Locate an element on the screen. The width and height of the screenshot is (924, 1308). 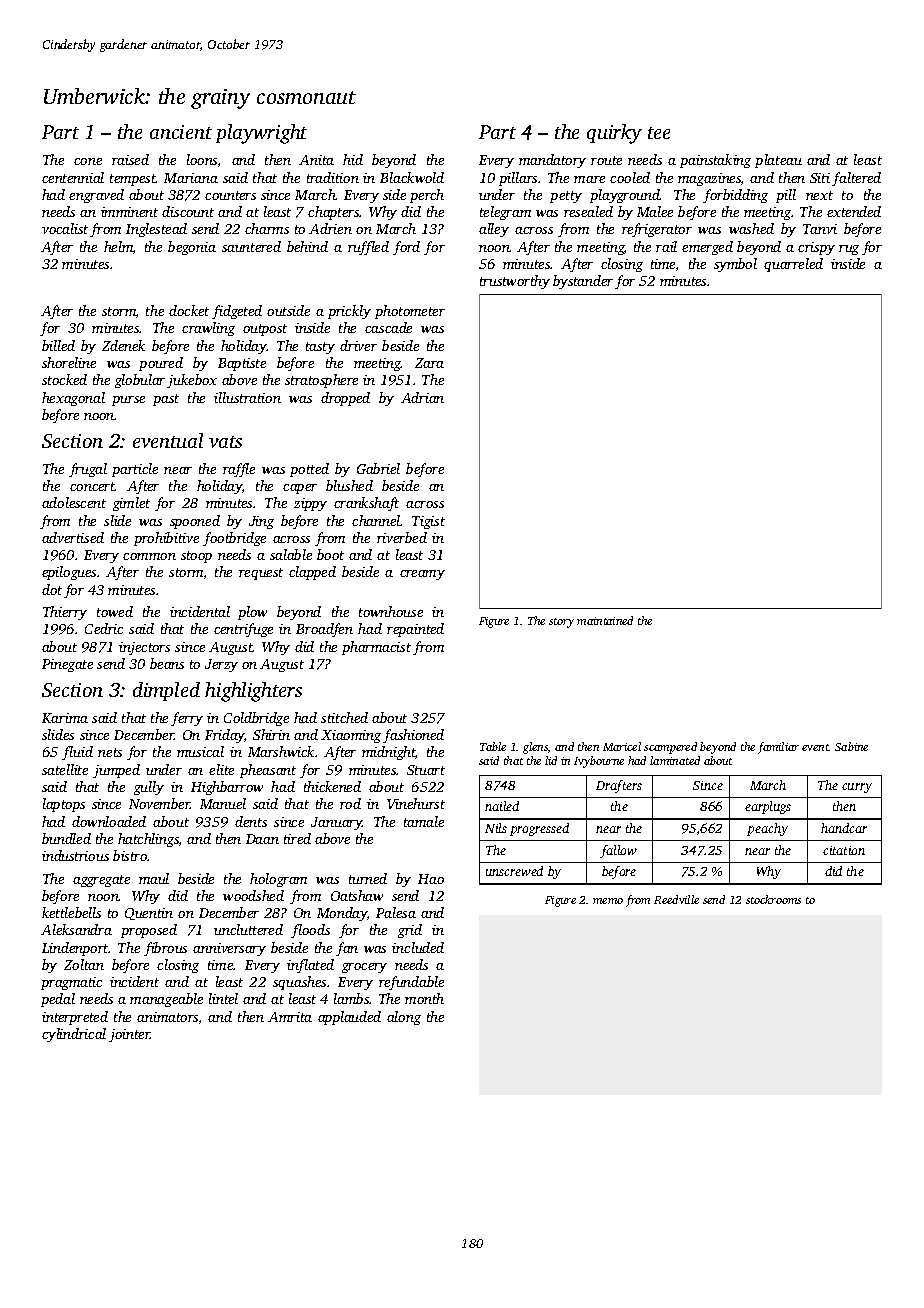
Amrita is located at coordinates (290, 1017).
